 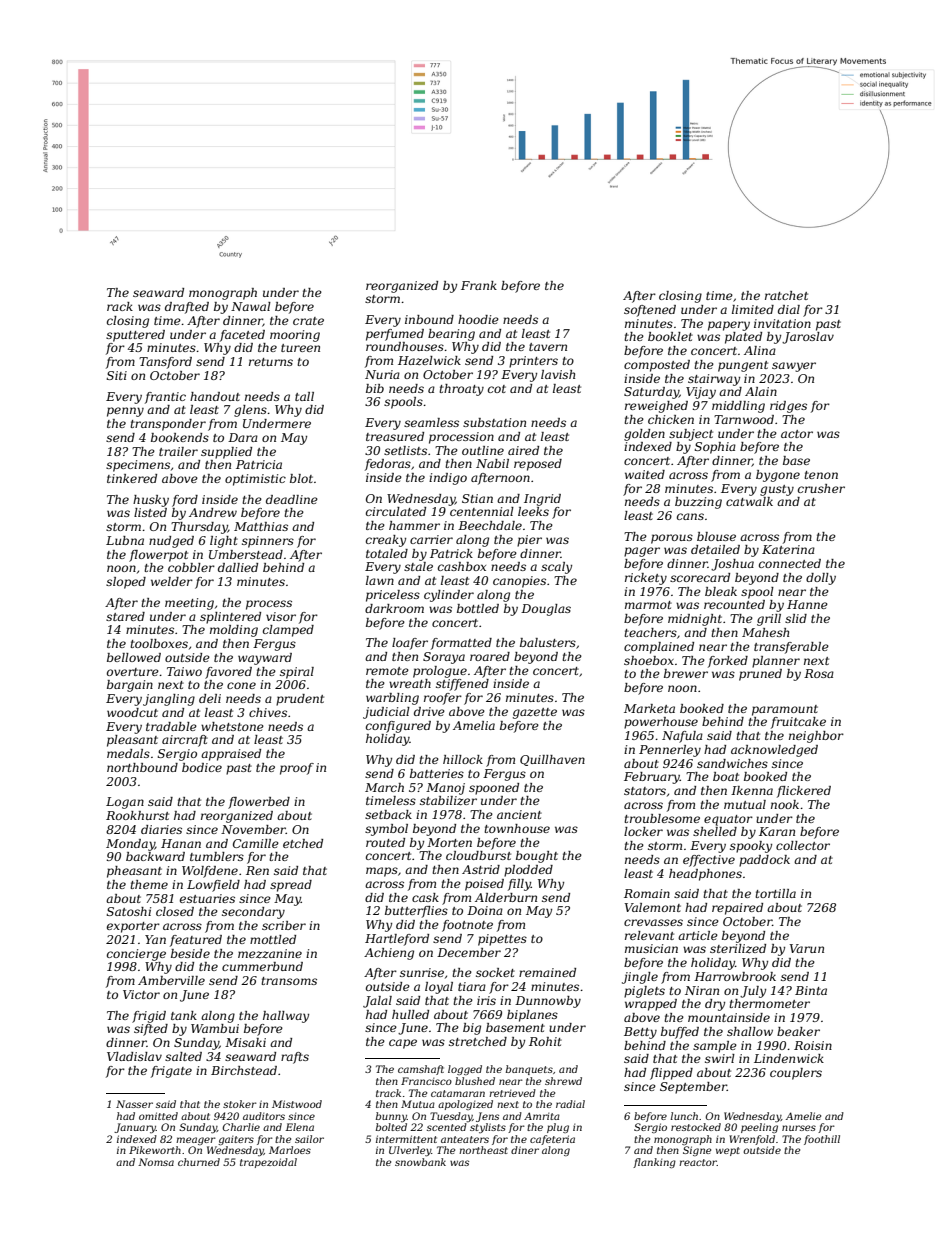 What do you see at coordinates (134, 872) in the page?
I see `pheasant` at bounding box center [134, 872].
